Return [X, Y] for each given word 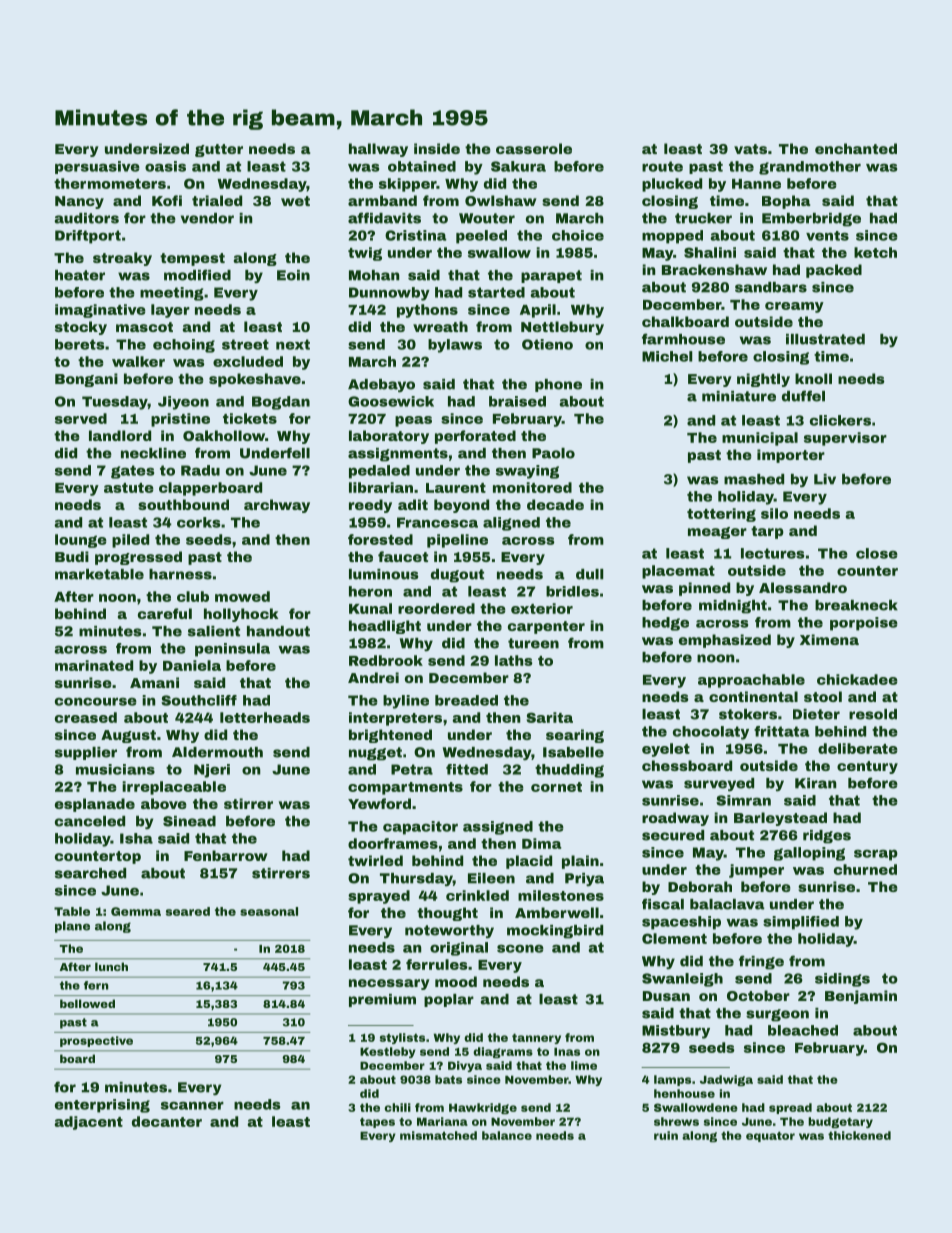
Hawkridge [483, 1108]
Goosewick [391, 401]
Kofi [167, 200]
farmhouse [683, 339]
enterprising [102, 1106]
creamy [794, 307]
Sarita [550, 717]
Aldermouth [217, 752]
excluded [248, 361]
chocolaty [711, 733]
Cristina [416, 235]
